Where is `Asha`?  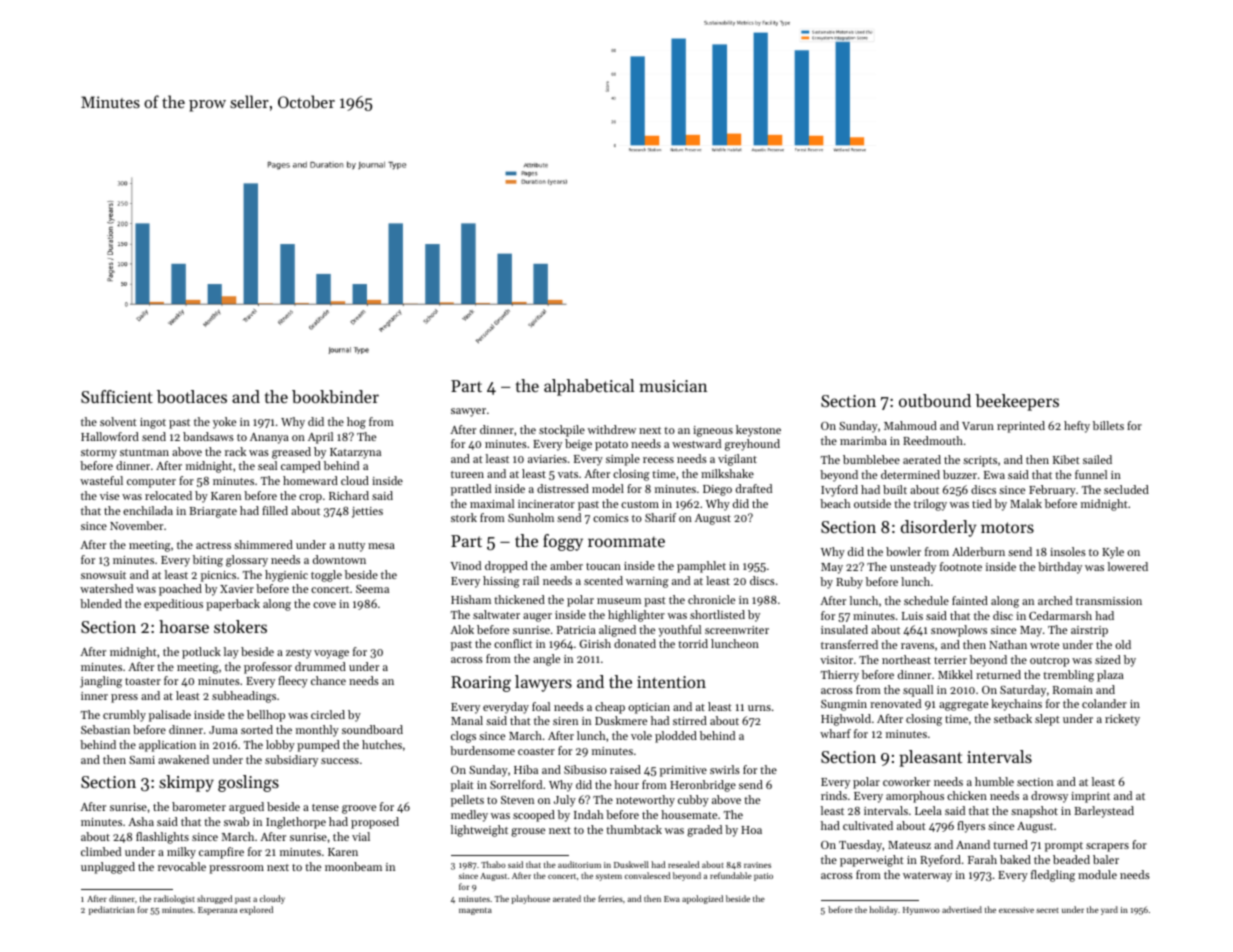 Asha is located at coordinates (141, 821).
